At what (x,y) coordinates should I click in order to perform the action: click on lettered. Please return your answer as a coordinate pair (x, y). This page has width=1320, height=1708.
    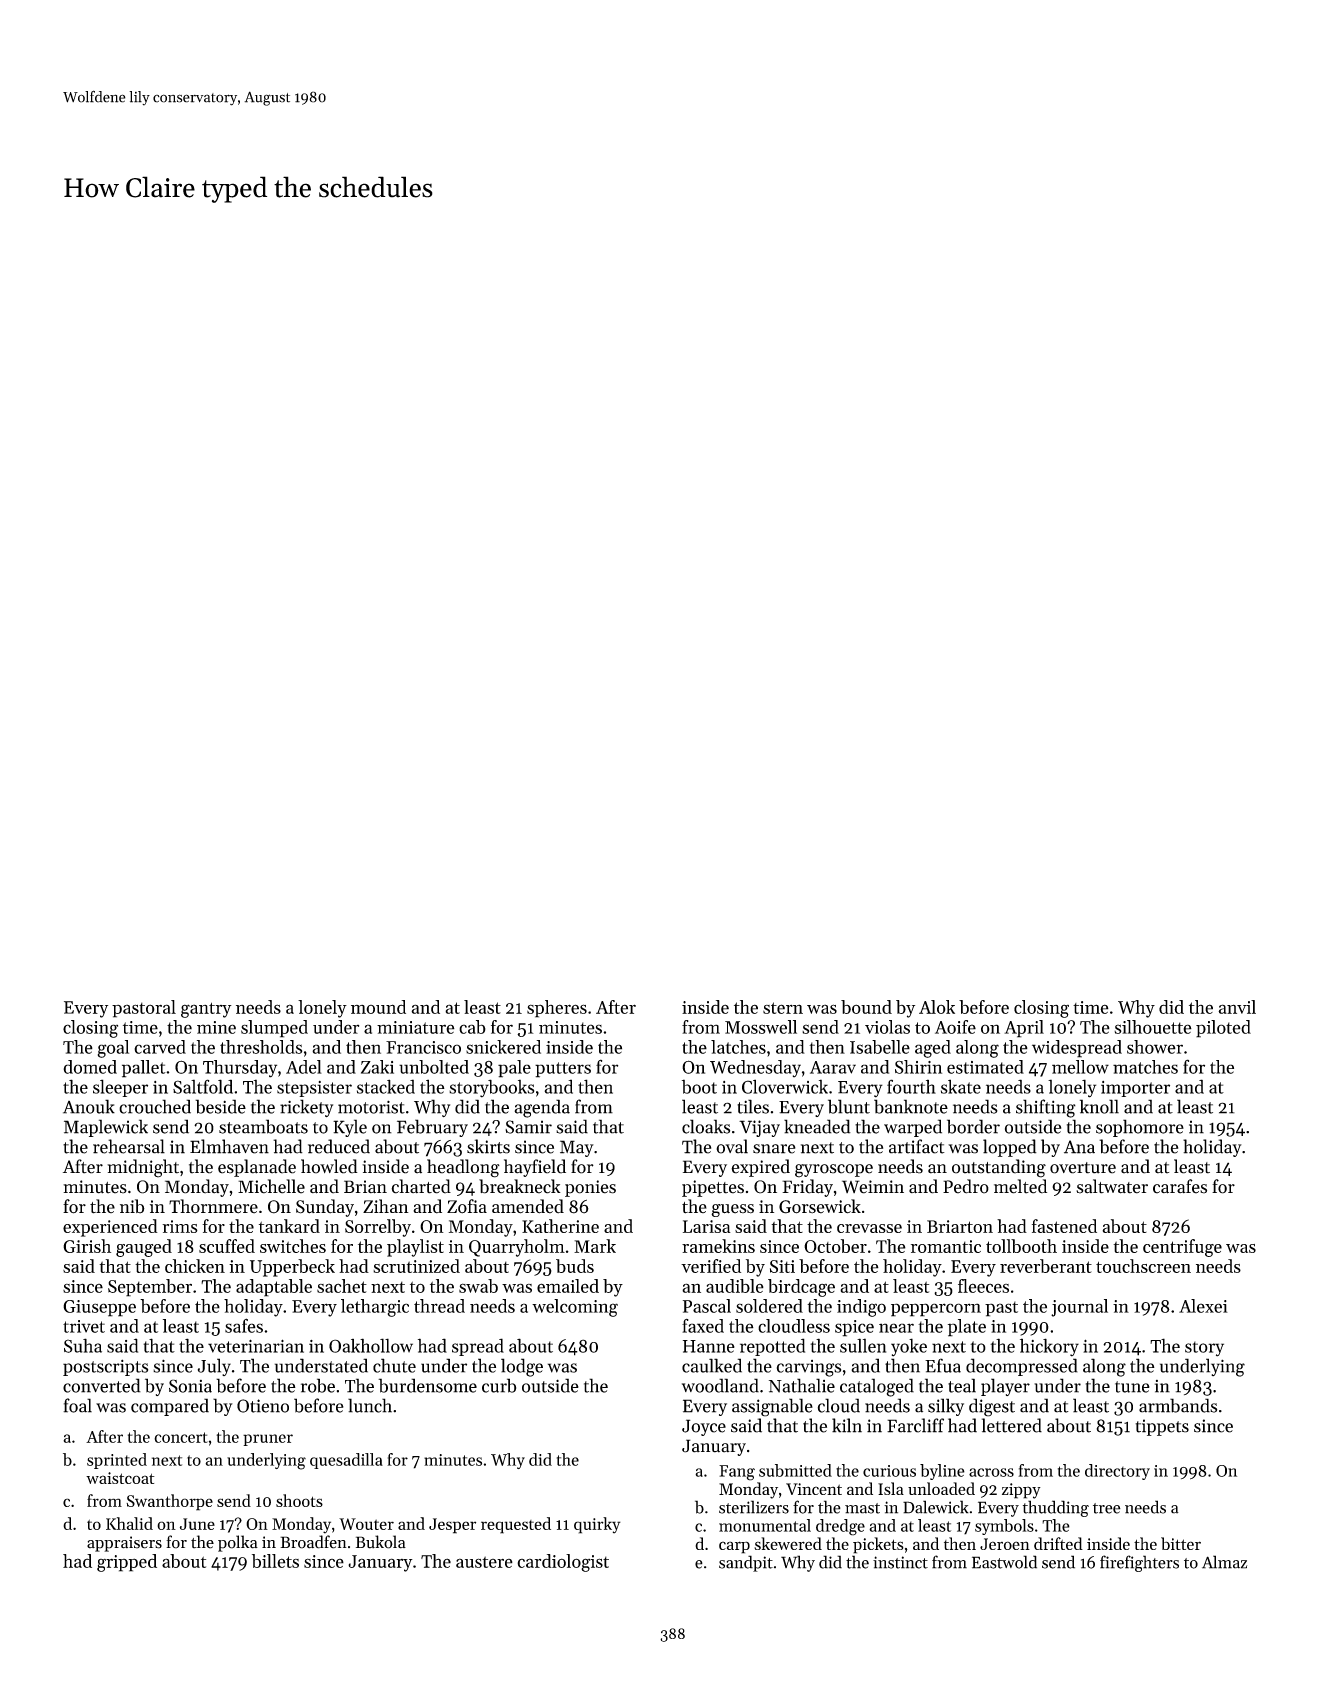
    Looking at the image, I should click on (1012, 1425).
